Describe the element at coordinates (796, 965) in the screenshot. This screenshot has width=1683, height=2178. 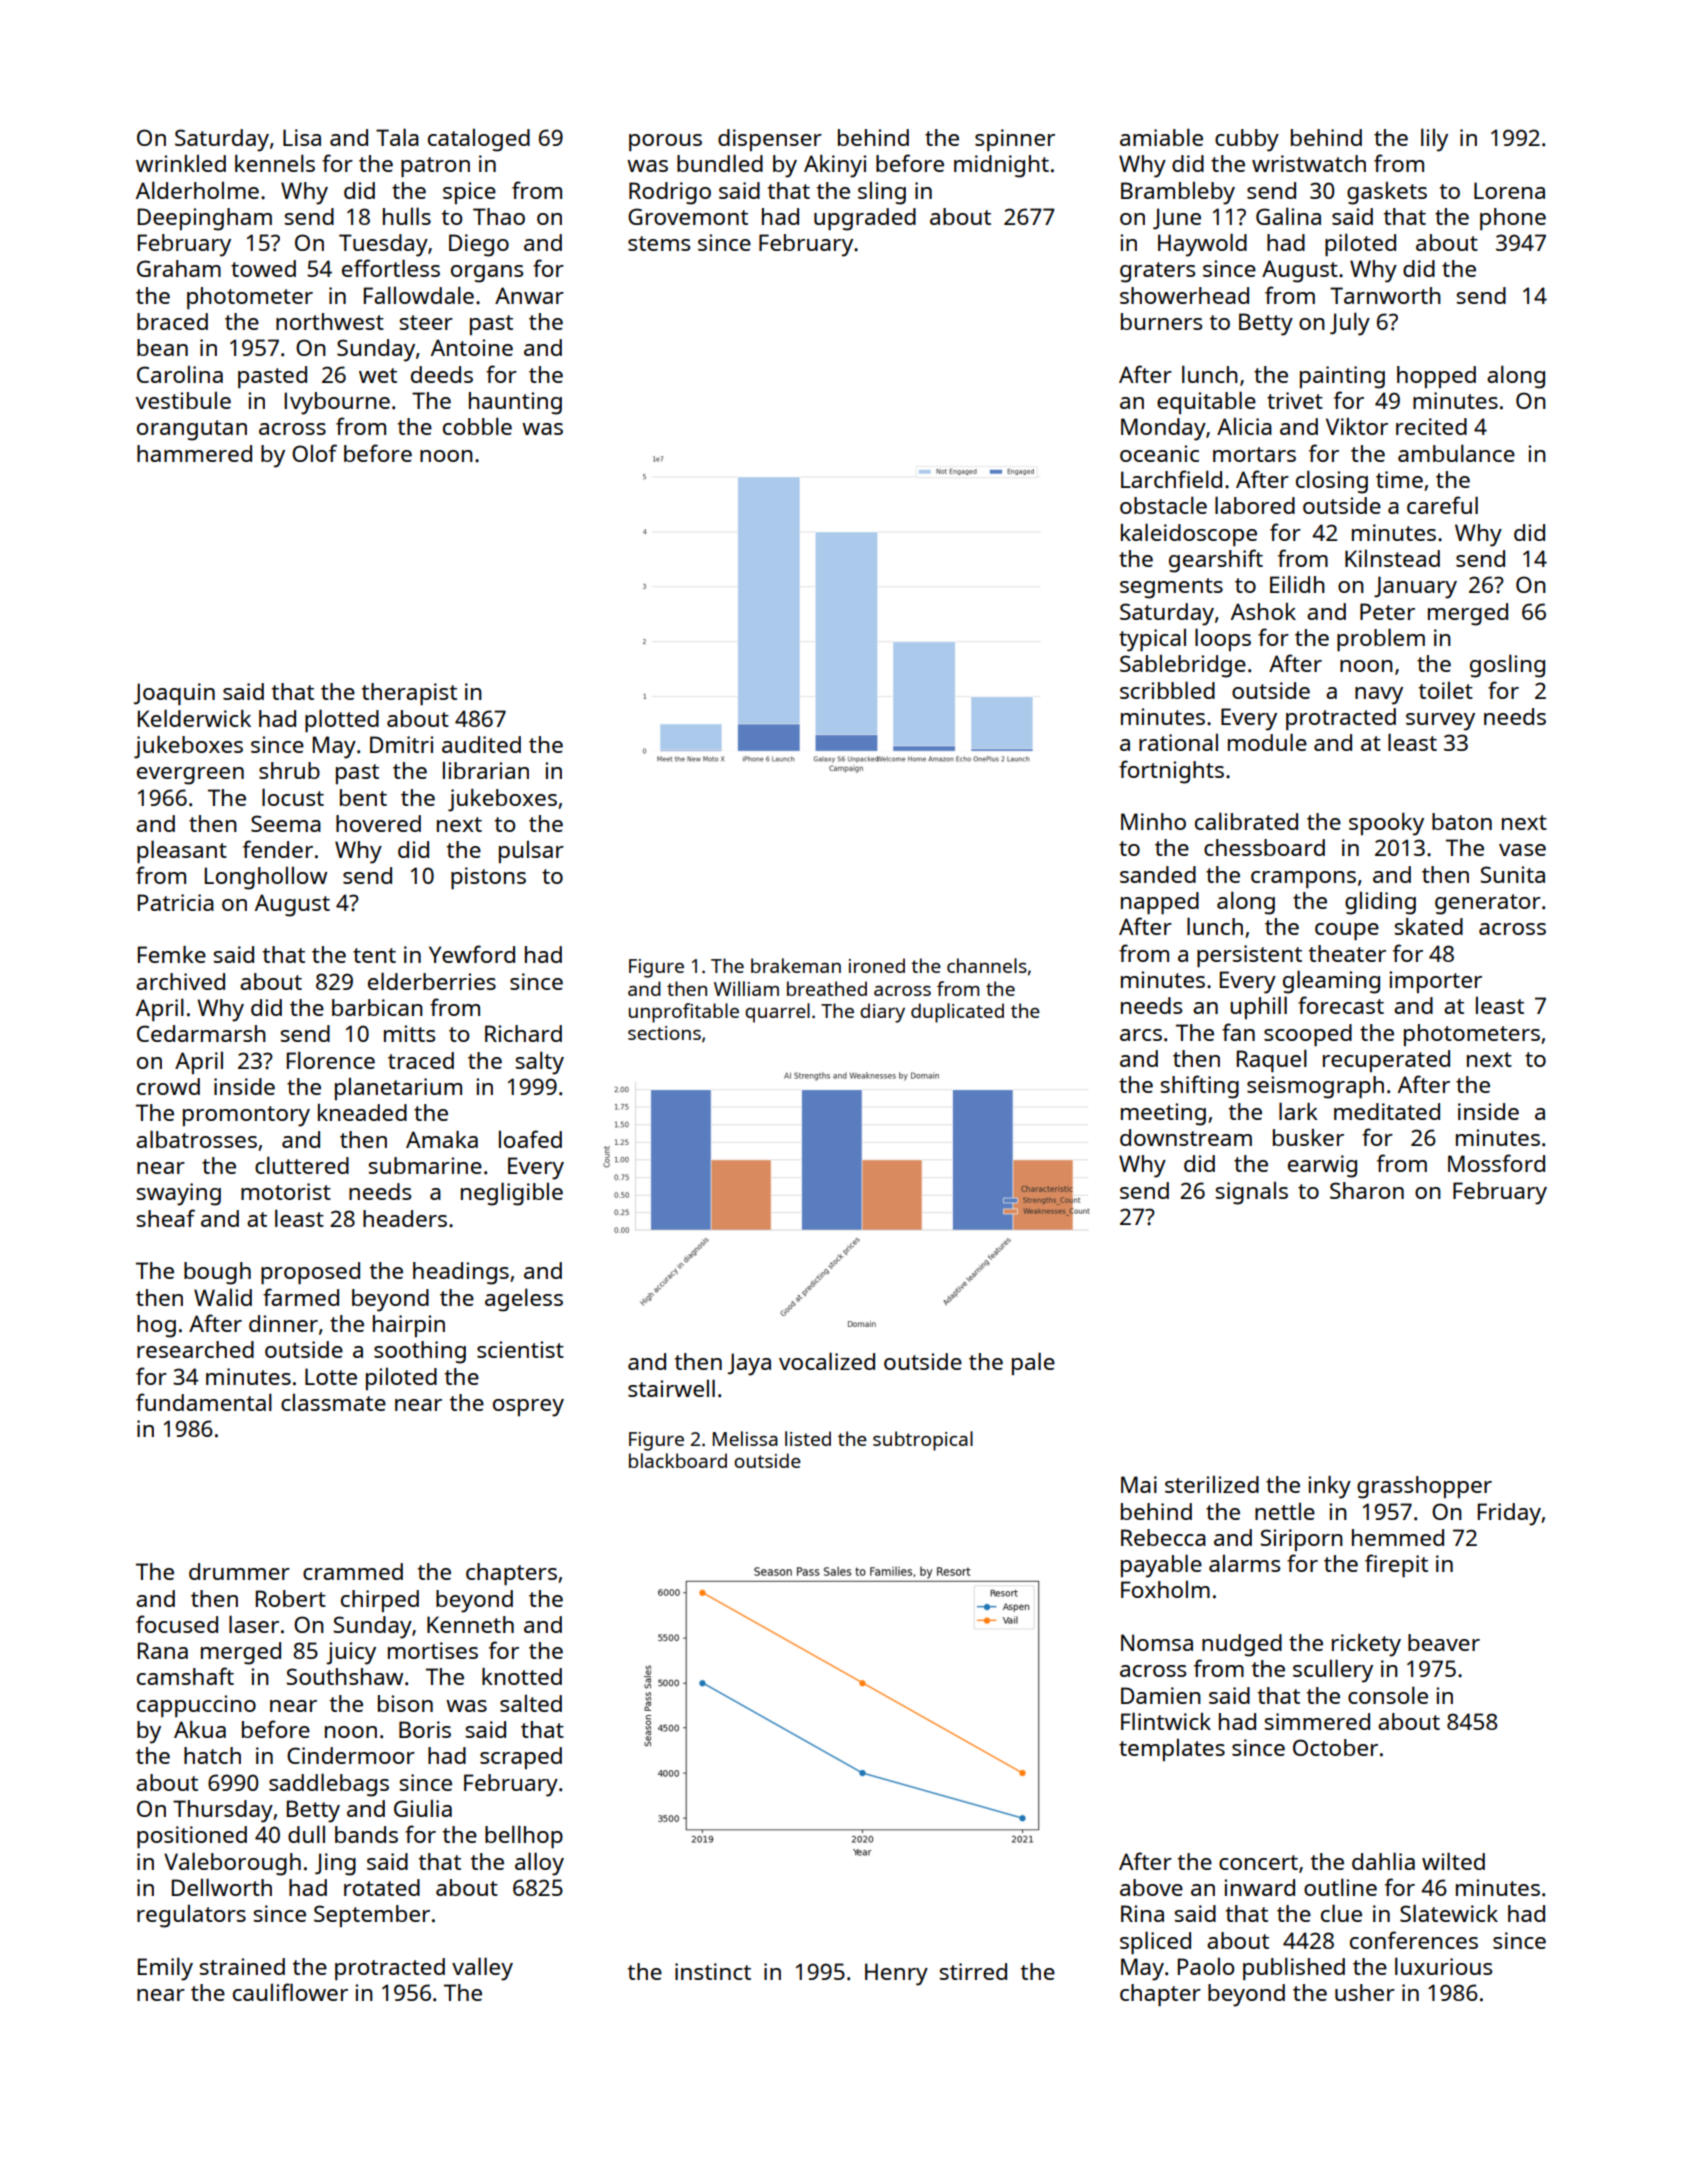
I see `brakeman` at that location.
